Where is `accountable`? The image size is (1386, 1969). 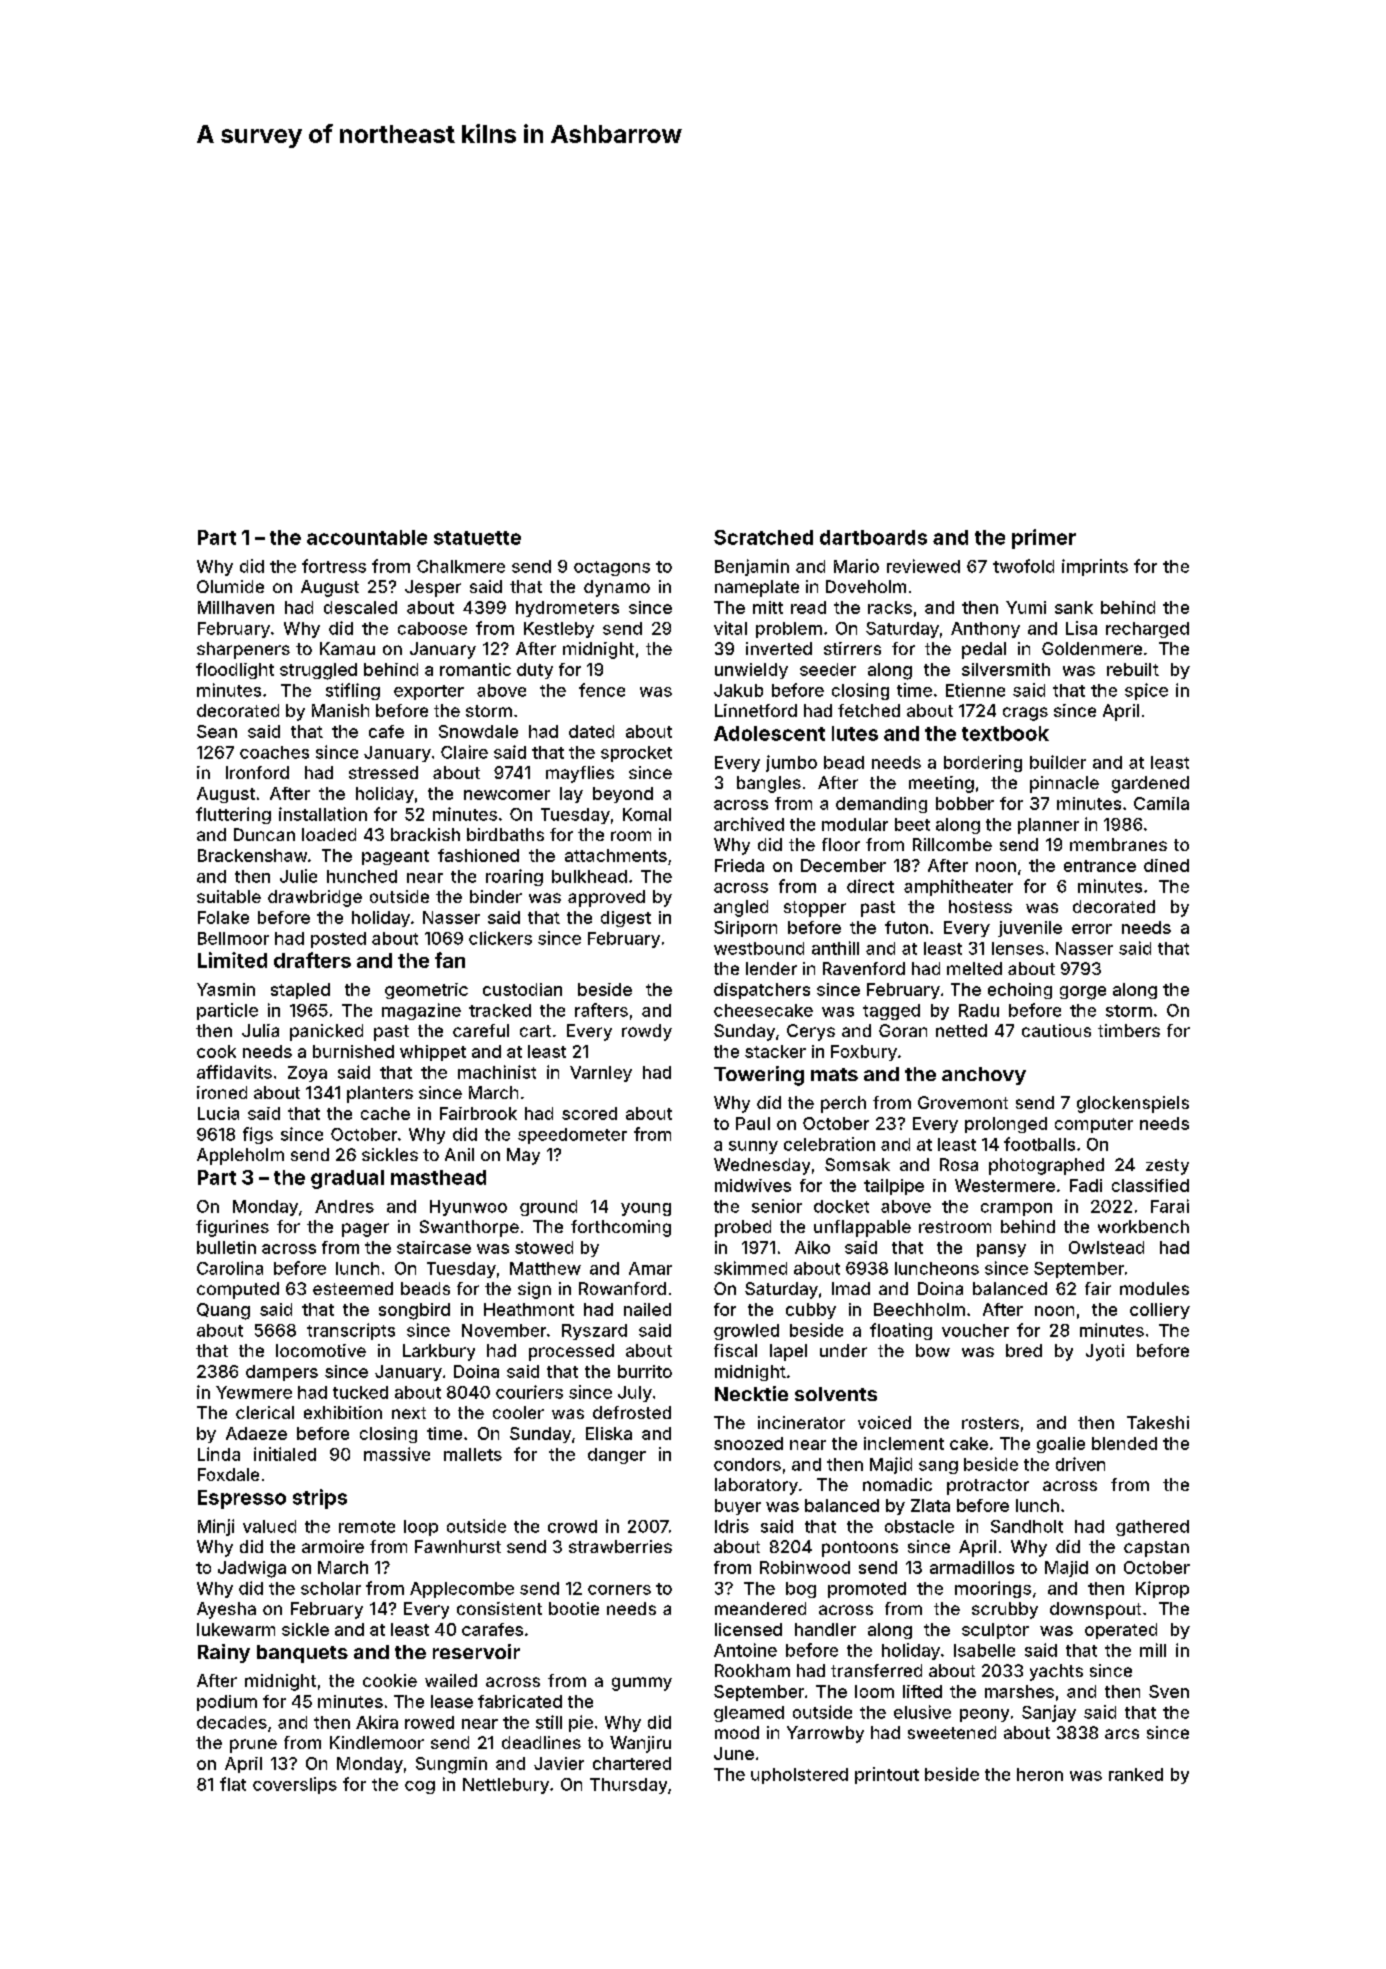
accountable is located at coordinates (367, 537).
